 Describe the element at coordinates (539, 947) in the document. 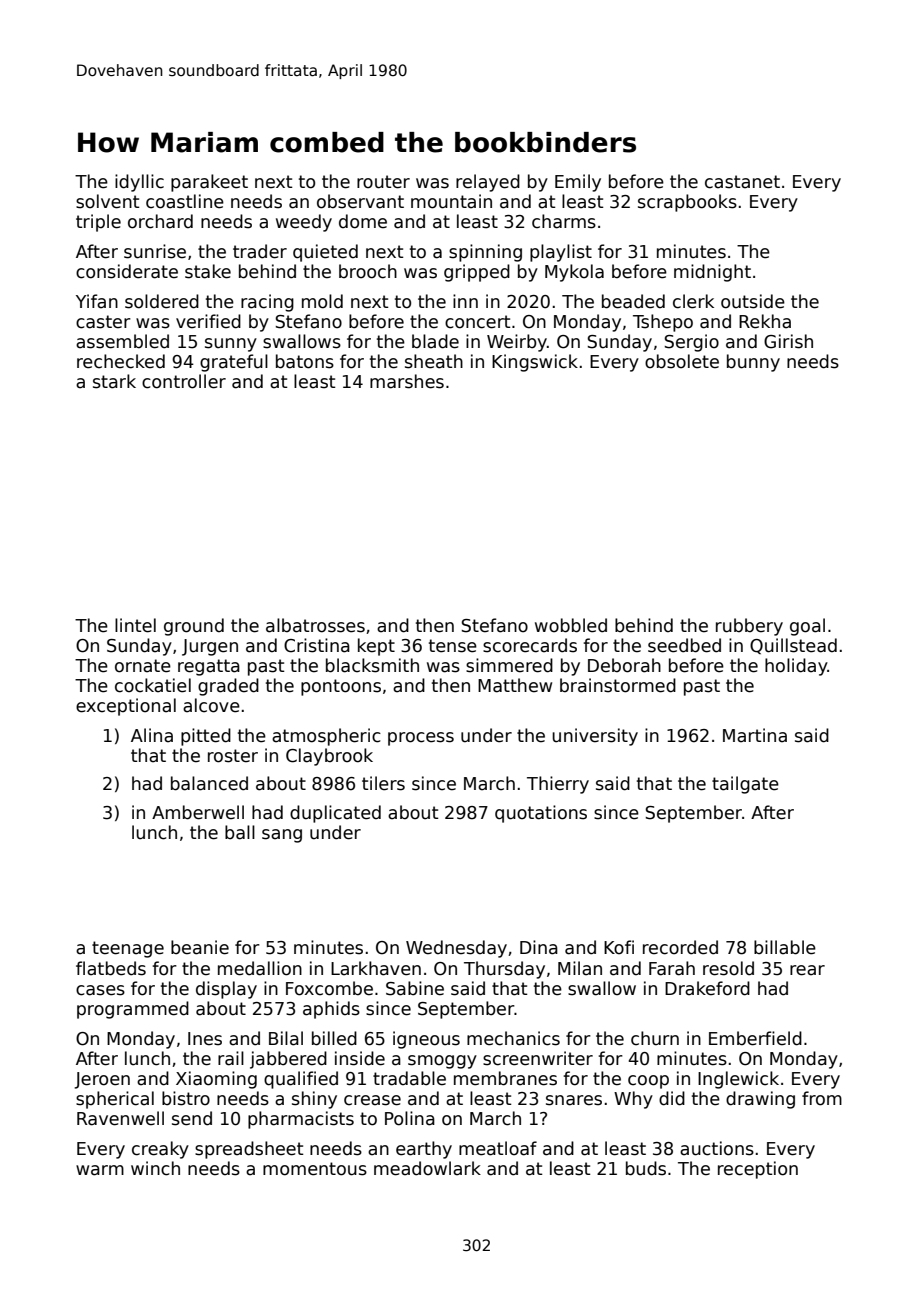

I see `Dina` at that location.
